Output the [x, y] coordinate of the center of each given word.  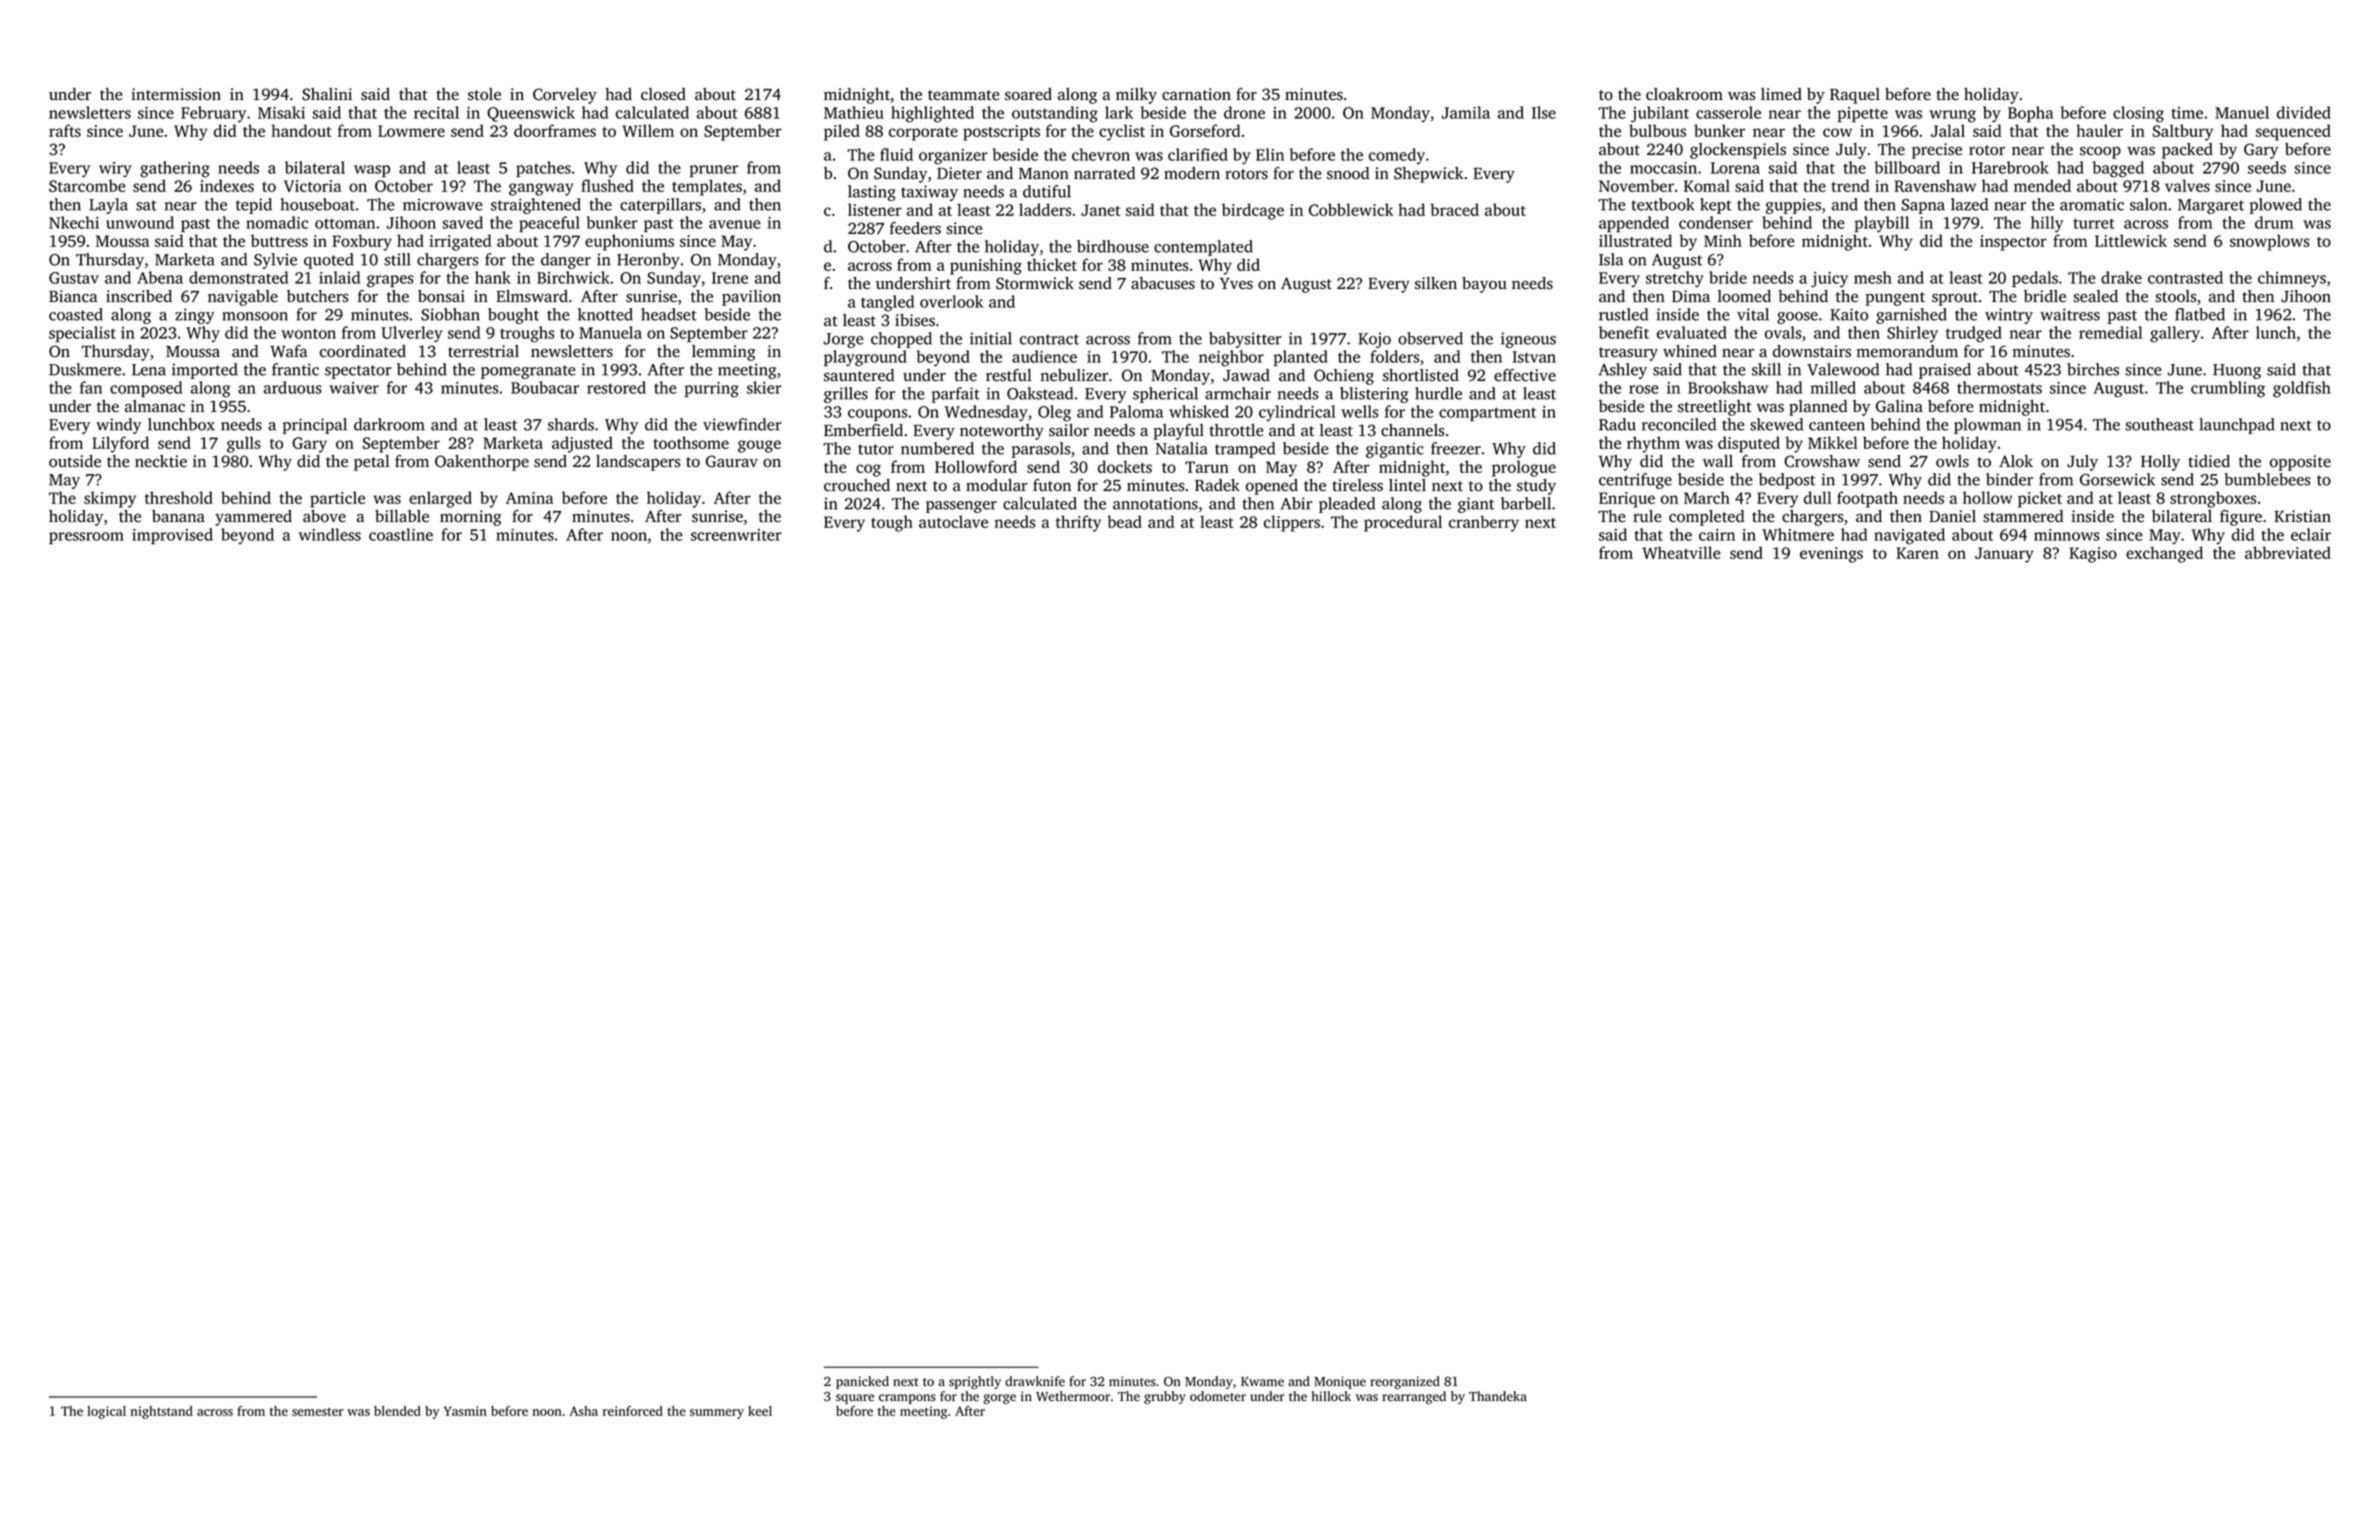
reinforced [633, 1411]
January [2004, 555]
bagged [2118, 169]
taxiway [929, 193]
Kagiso [2093, 555]
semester [318, 1412]
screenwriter [736, 535]
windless [330, 534]
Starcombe [87, 185]
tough [892, 523]
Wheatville [1681, 552]
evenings [1831, 555]
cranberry [1484, 523]
